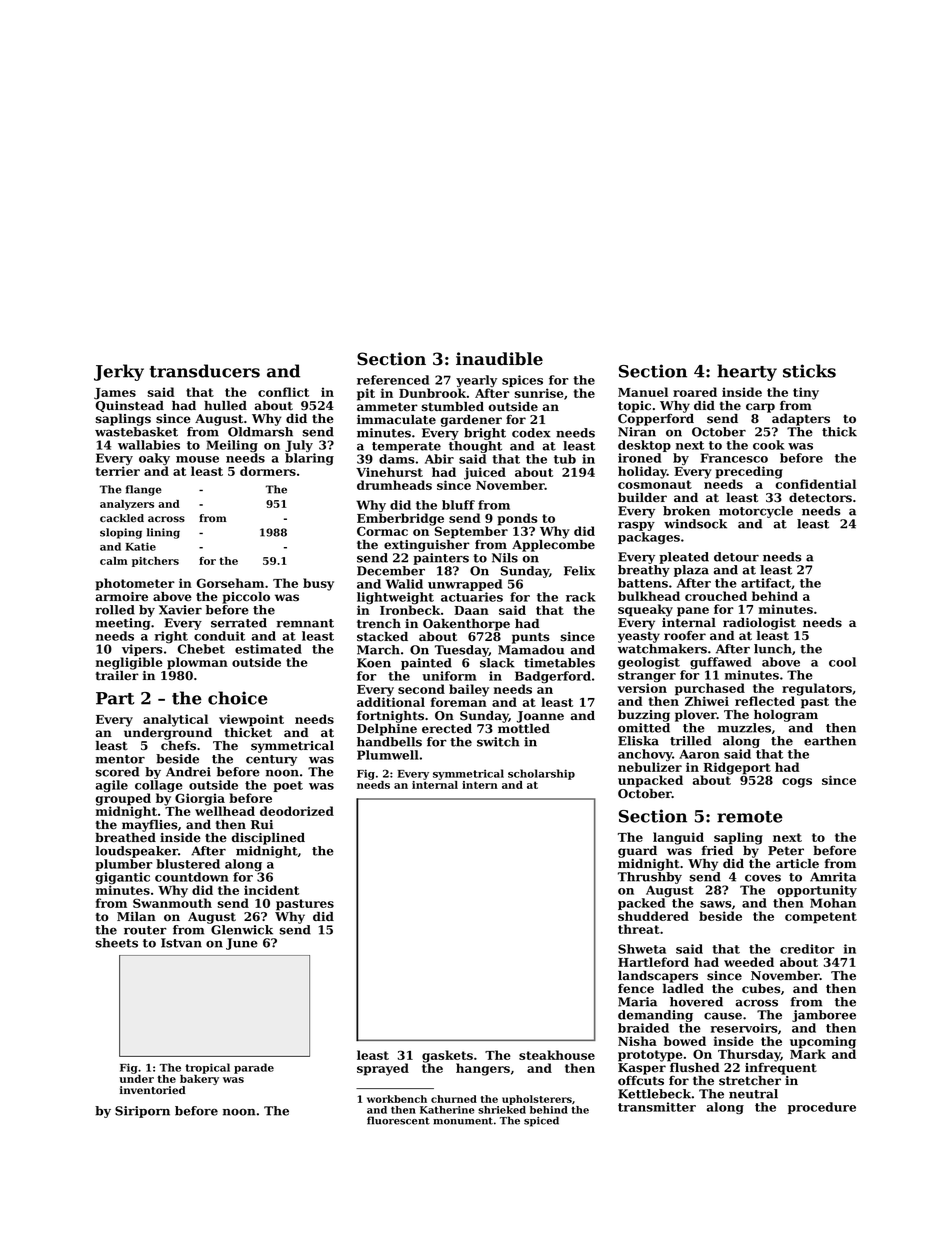 The image size is (952, 1233). I want to click on threat, so click(639, 929).
